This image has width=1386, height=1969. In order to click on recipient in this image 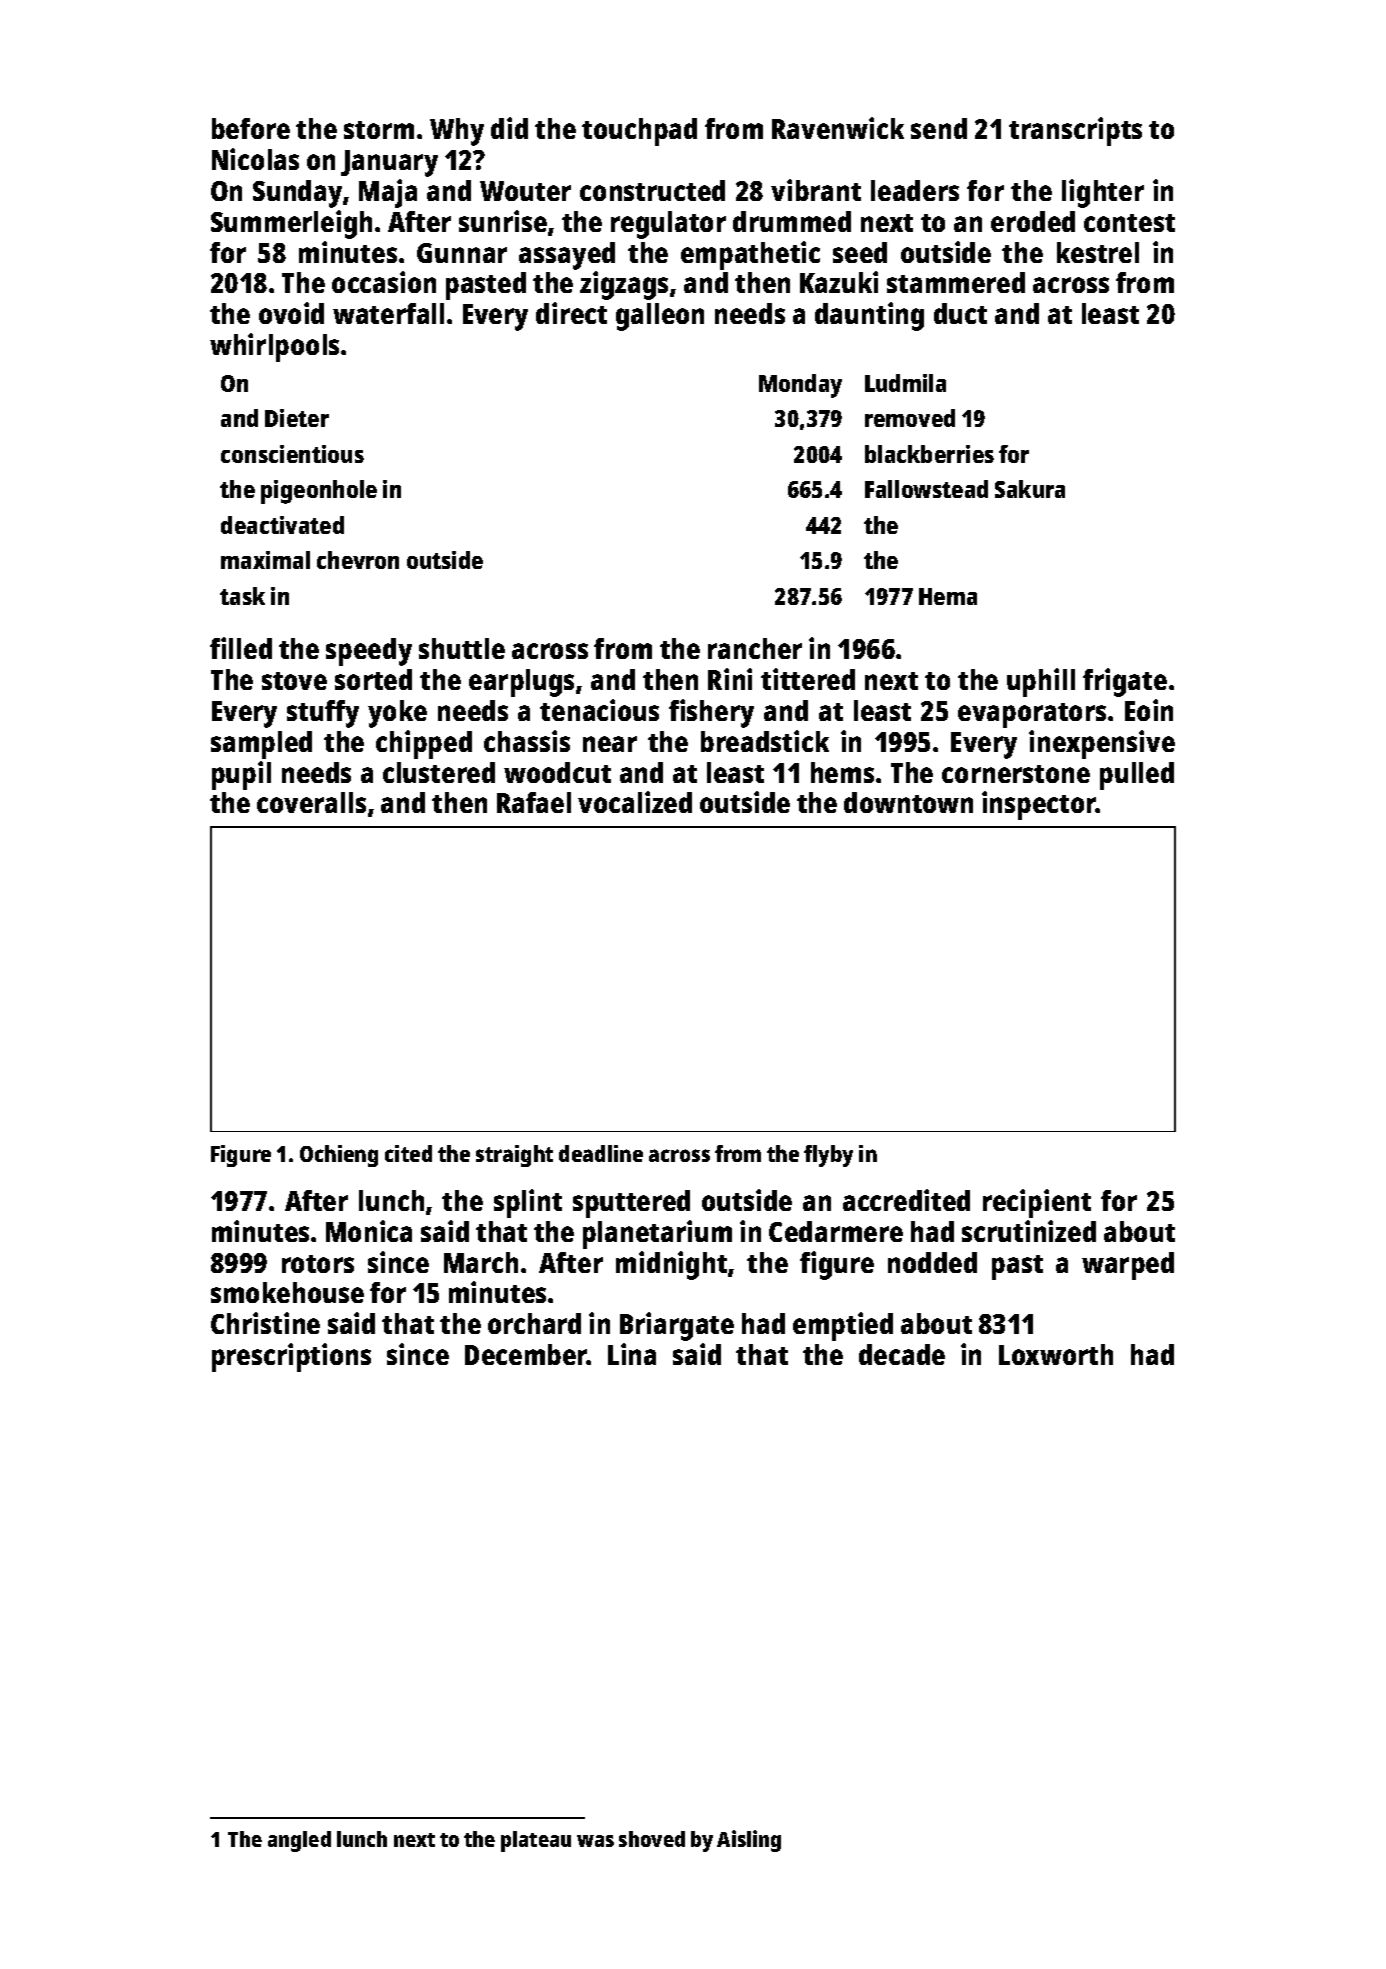, I will do `click(1037, 1203)`.
